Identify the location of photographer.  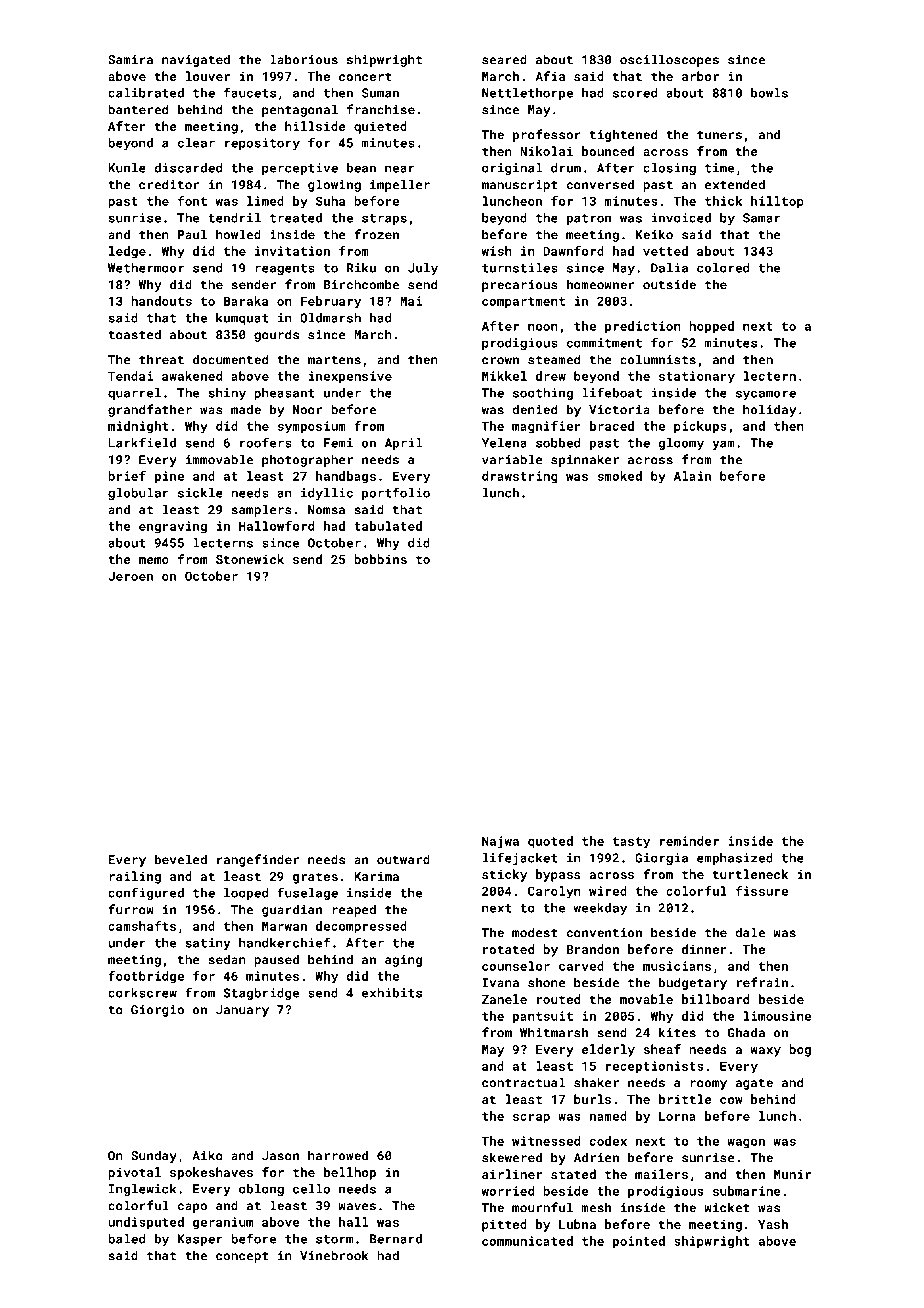
(307, 460).
